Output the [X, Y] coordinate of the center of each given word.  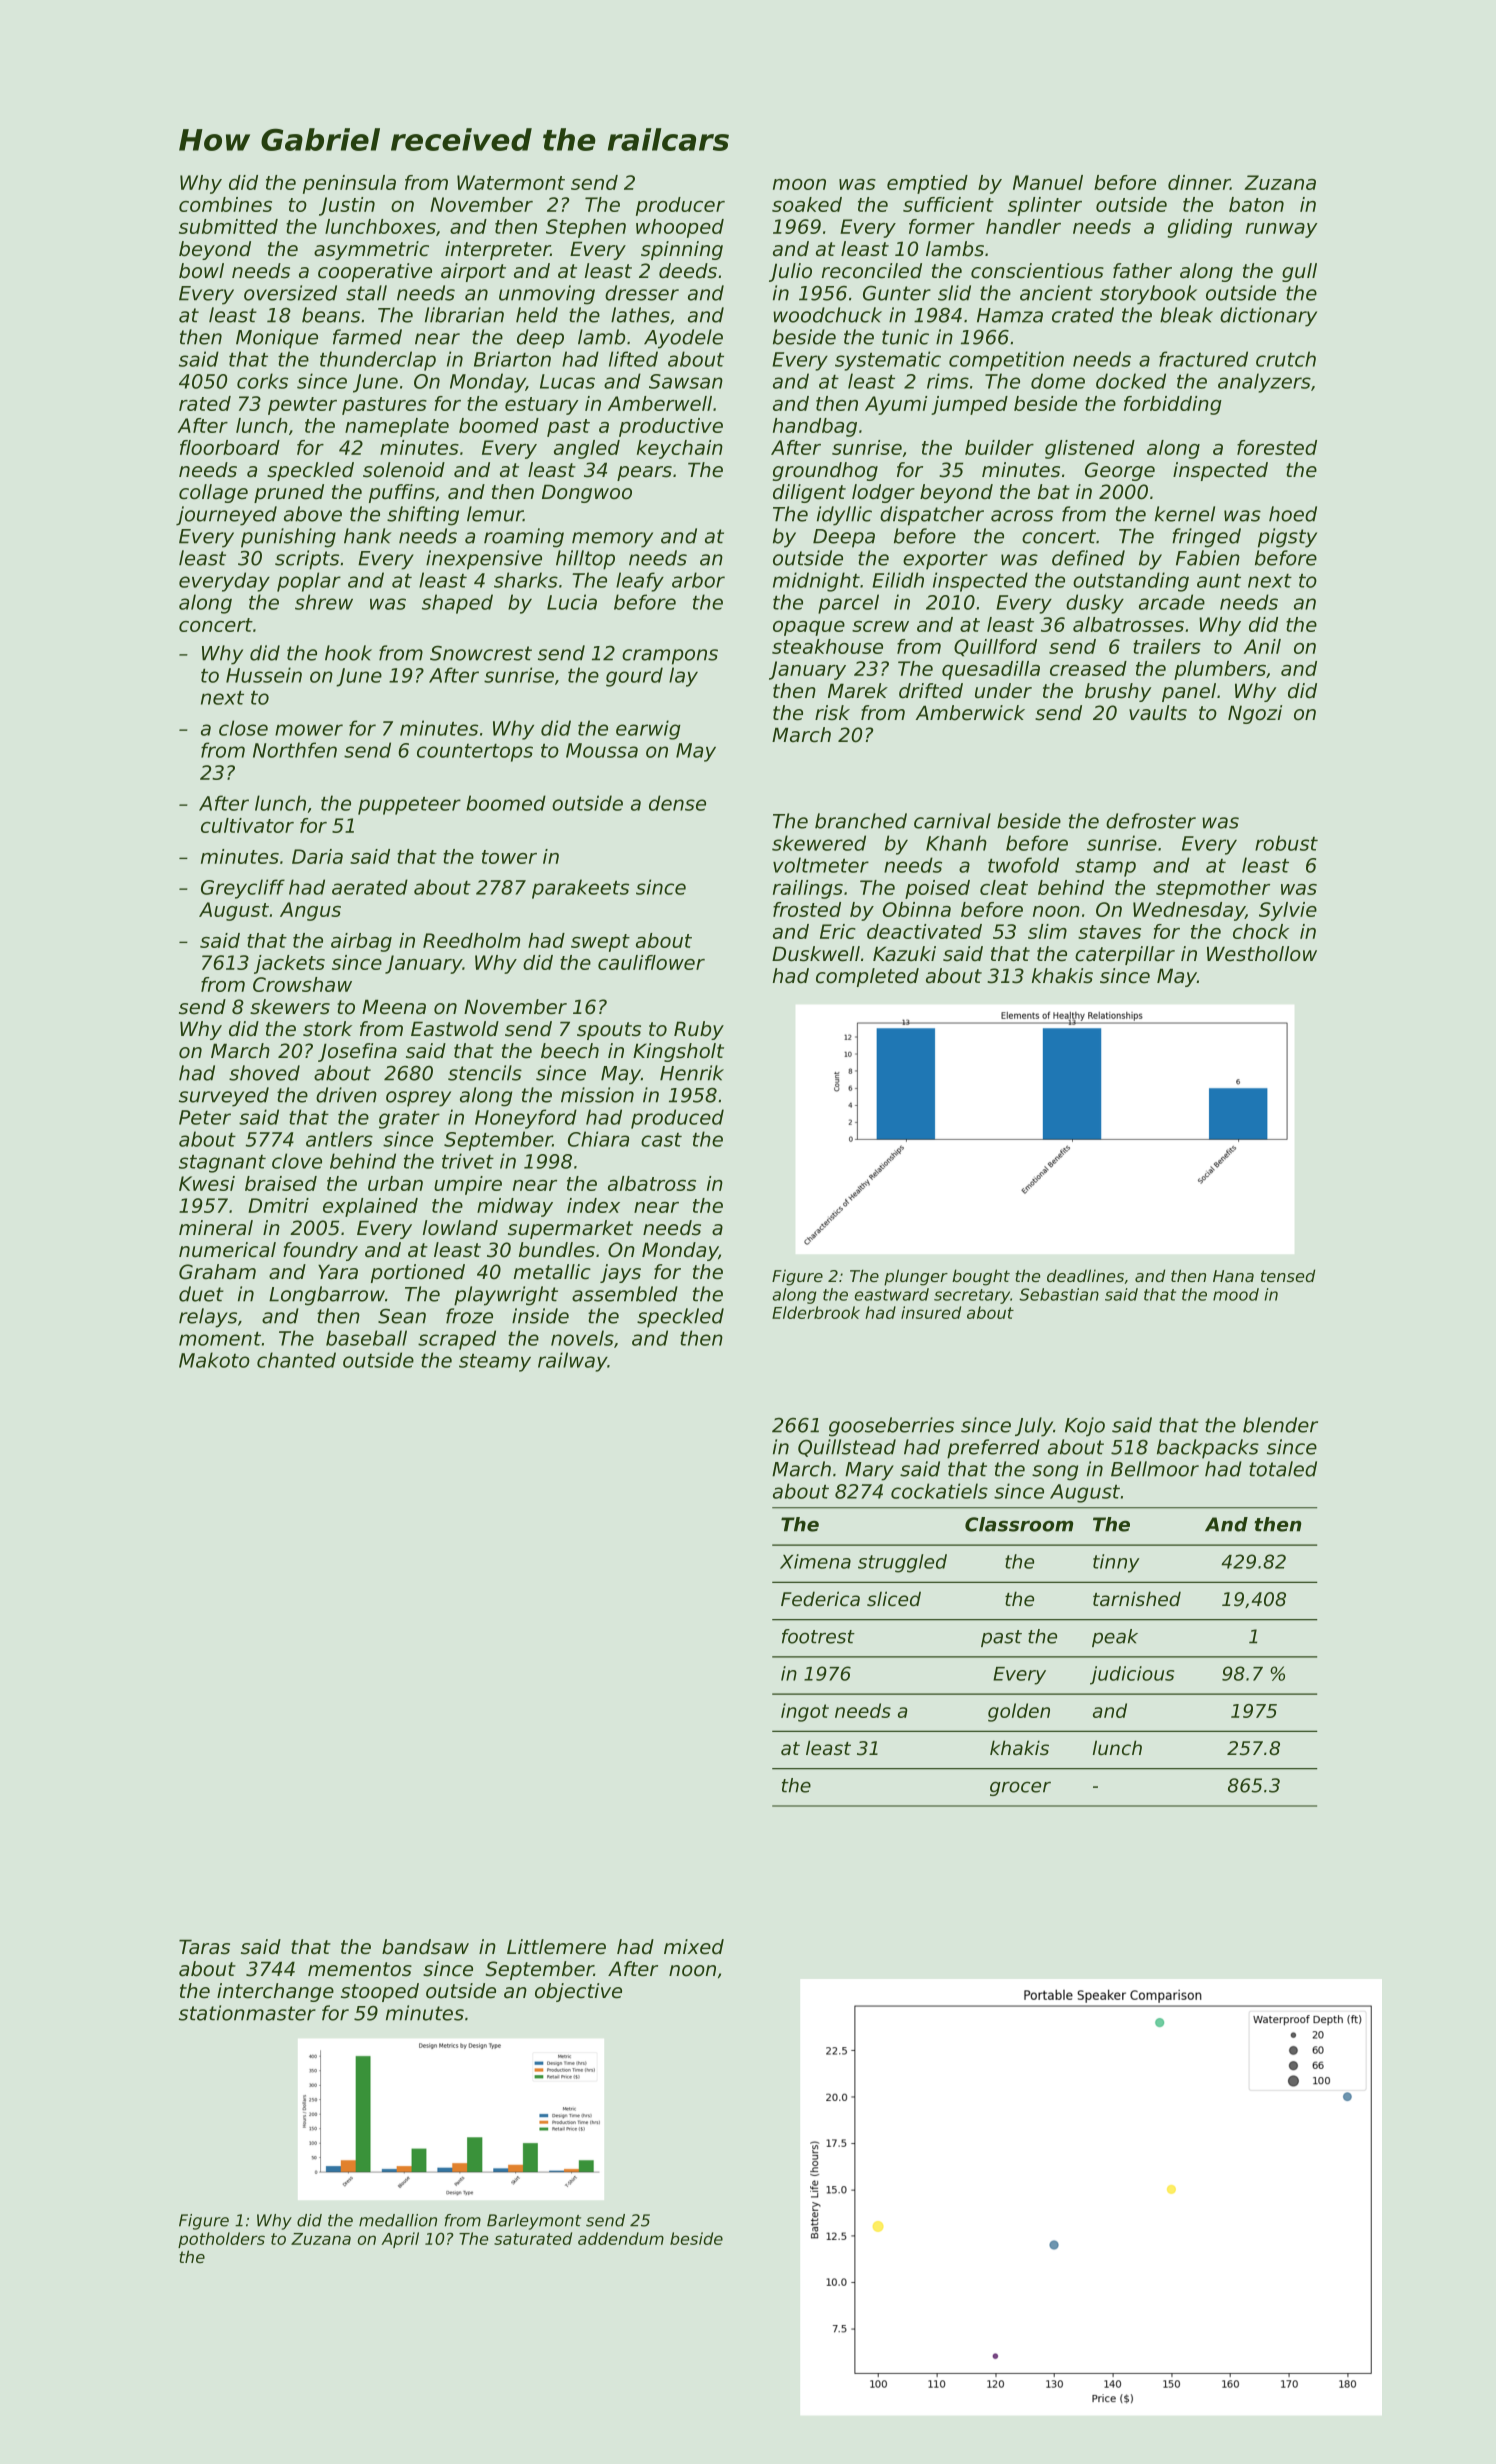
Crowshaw [302, 984]
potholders [221, 2240]
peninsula [349, 184]
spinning [682, 250]
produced [677, 1119]
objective [578, 1992]
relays [208, 1318]
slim [1047, 931]
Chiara [598, 1139]
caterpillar [1125, 955]
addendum [621, 2238]
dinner [1199, 182]
